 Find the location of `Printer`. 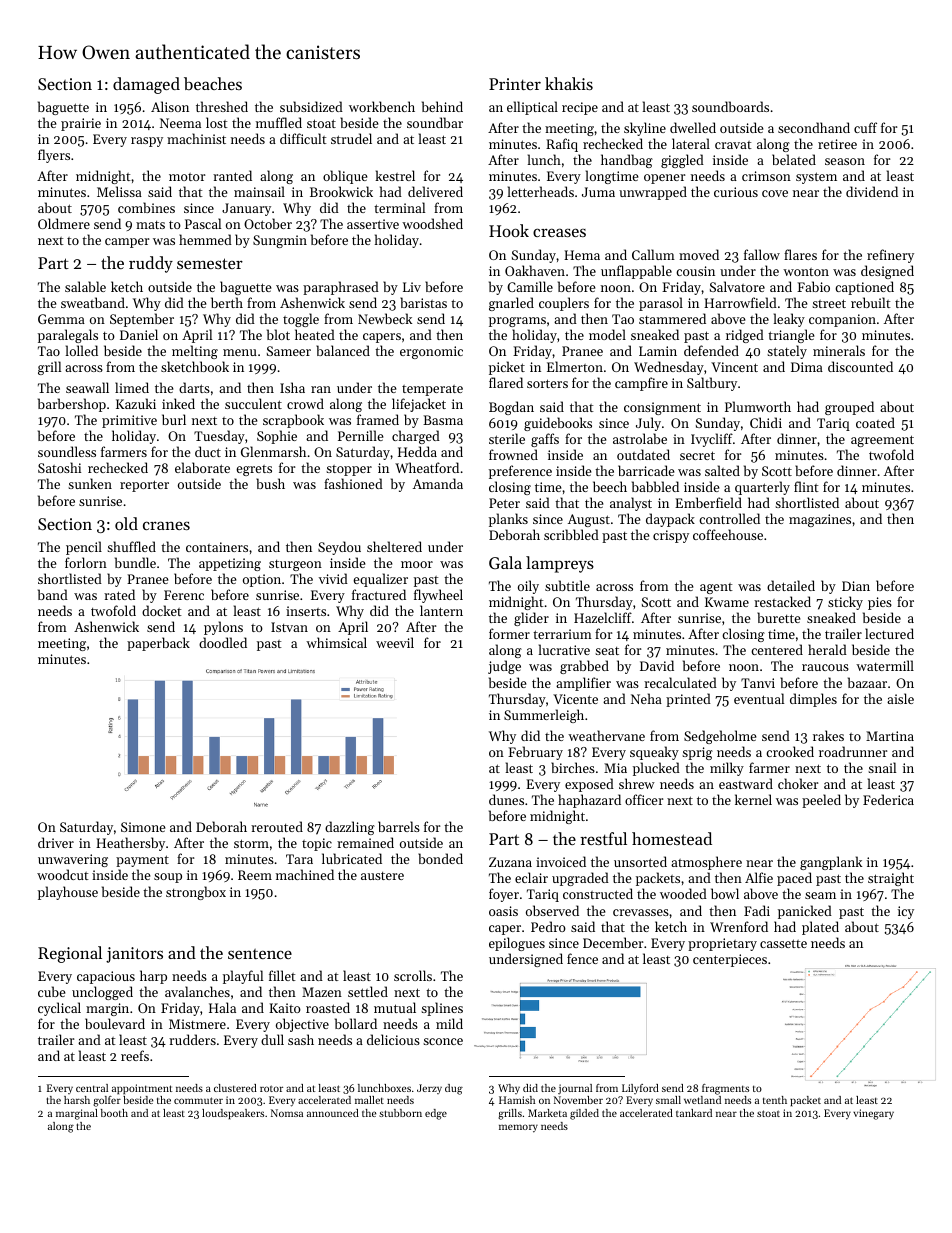

Printer is located at coordinates (515, 84).
